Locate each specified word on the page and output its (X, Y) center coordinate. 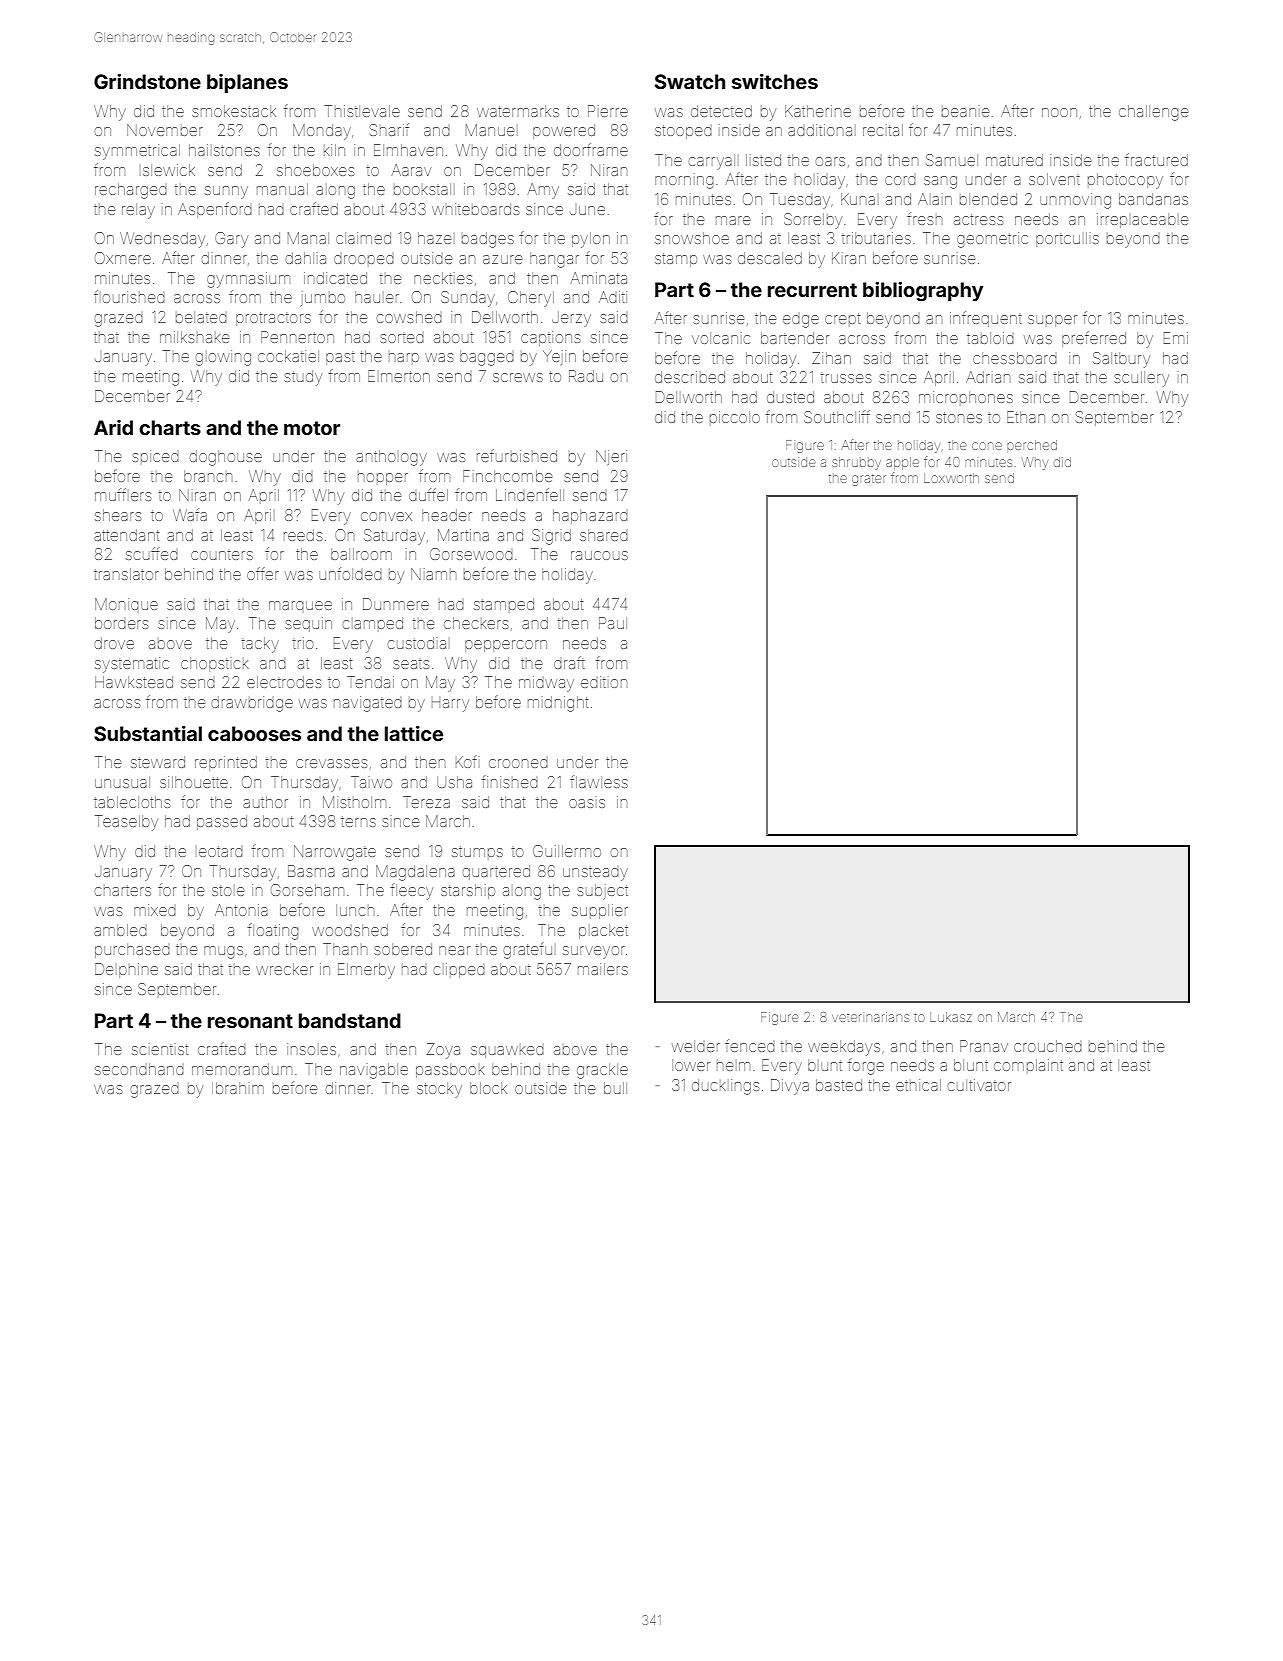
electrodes (284, 682)
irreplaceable (1142, 220)
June (587, 210)
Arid (113, 427)
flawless (599, 781)
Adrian (988, 377)
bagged (487, 358)
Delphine (126, 970)
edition (604, 682)
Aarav (411, 170)
